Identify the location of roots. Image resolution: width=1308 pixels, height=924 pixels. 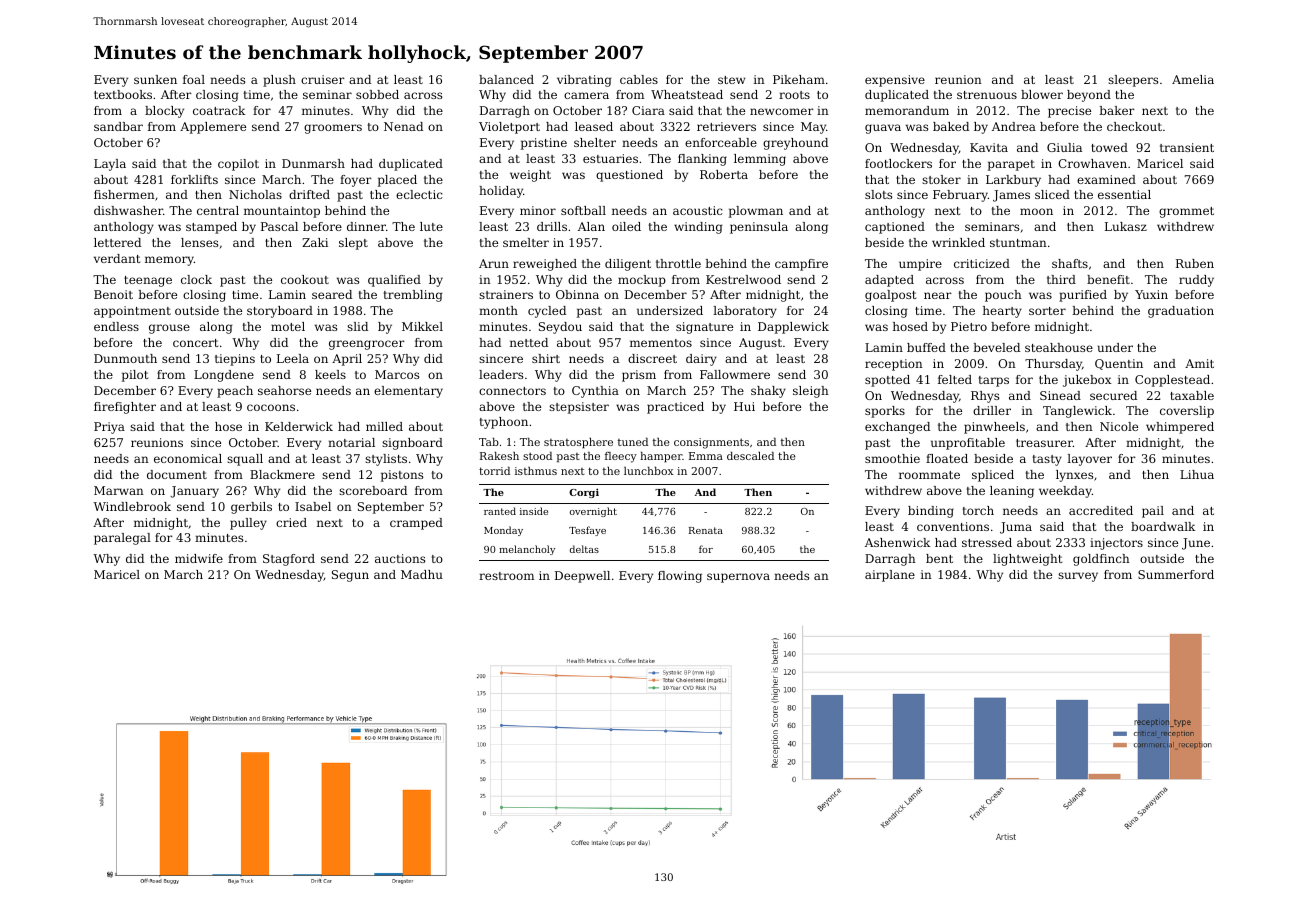
(794, 95).
